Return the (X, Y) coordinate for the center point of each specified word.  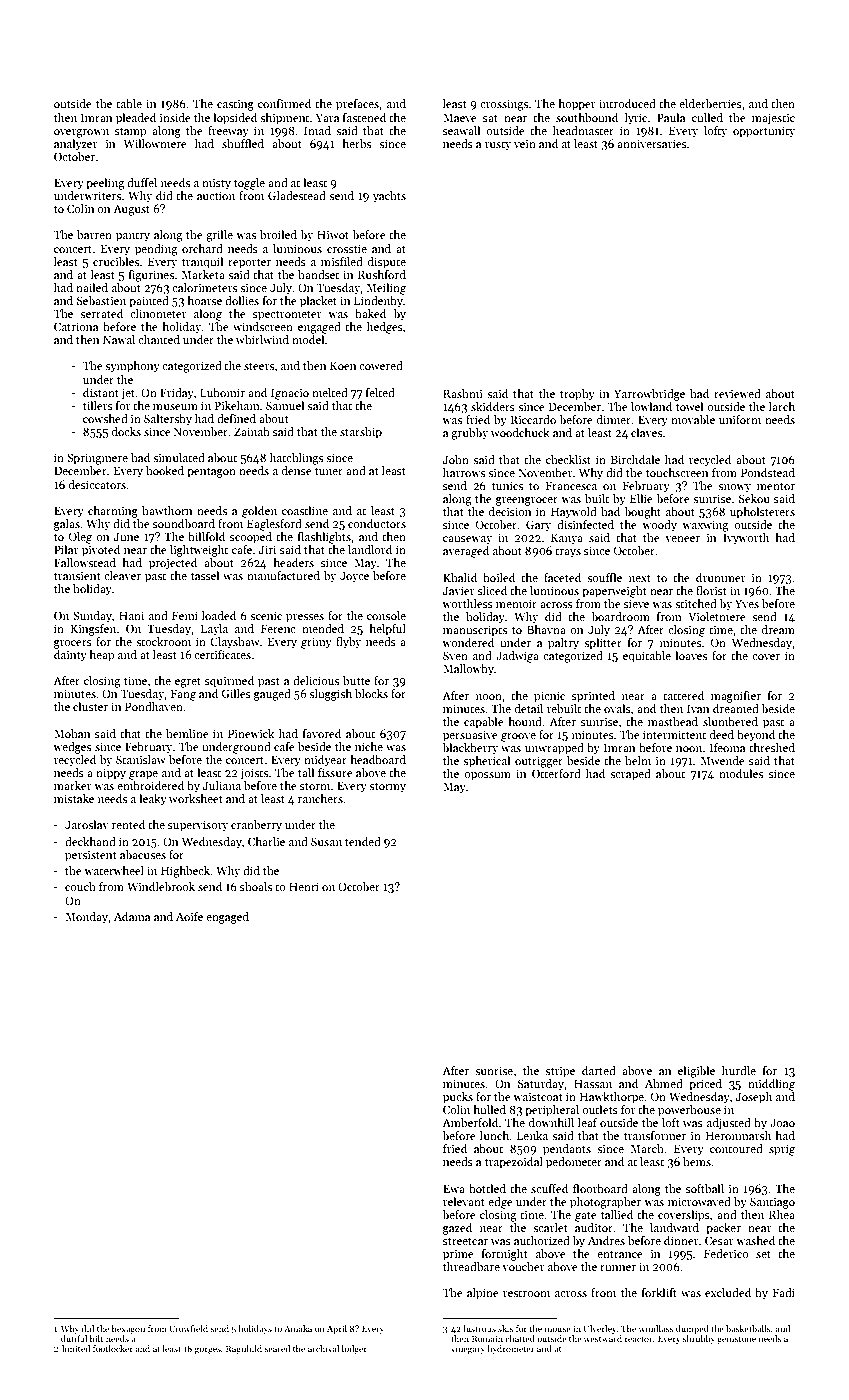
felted (380, 392)
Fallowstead (85, 562)
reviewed (737, 393)
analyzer (76, 145)
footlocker (113, 1348)
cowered (381, 365)
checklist (568, 459)
